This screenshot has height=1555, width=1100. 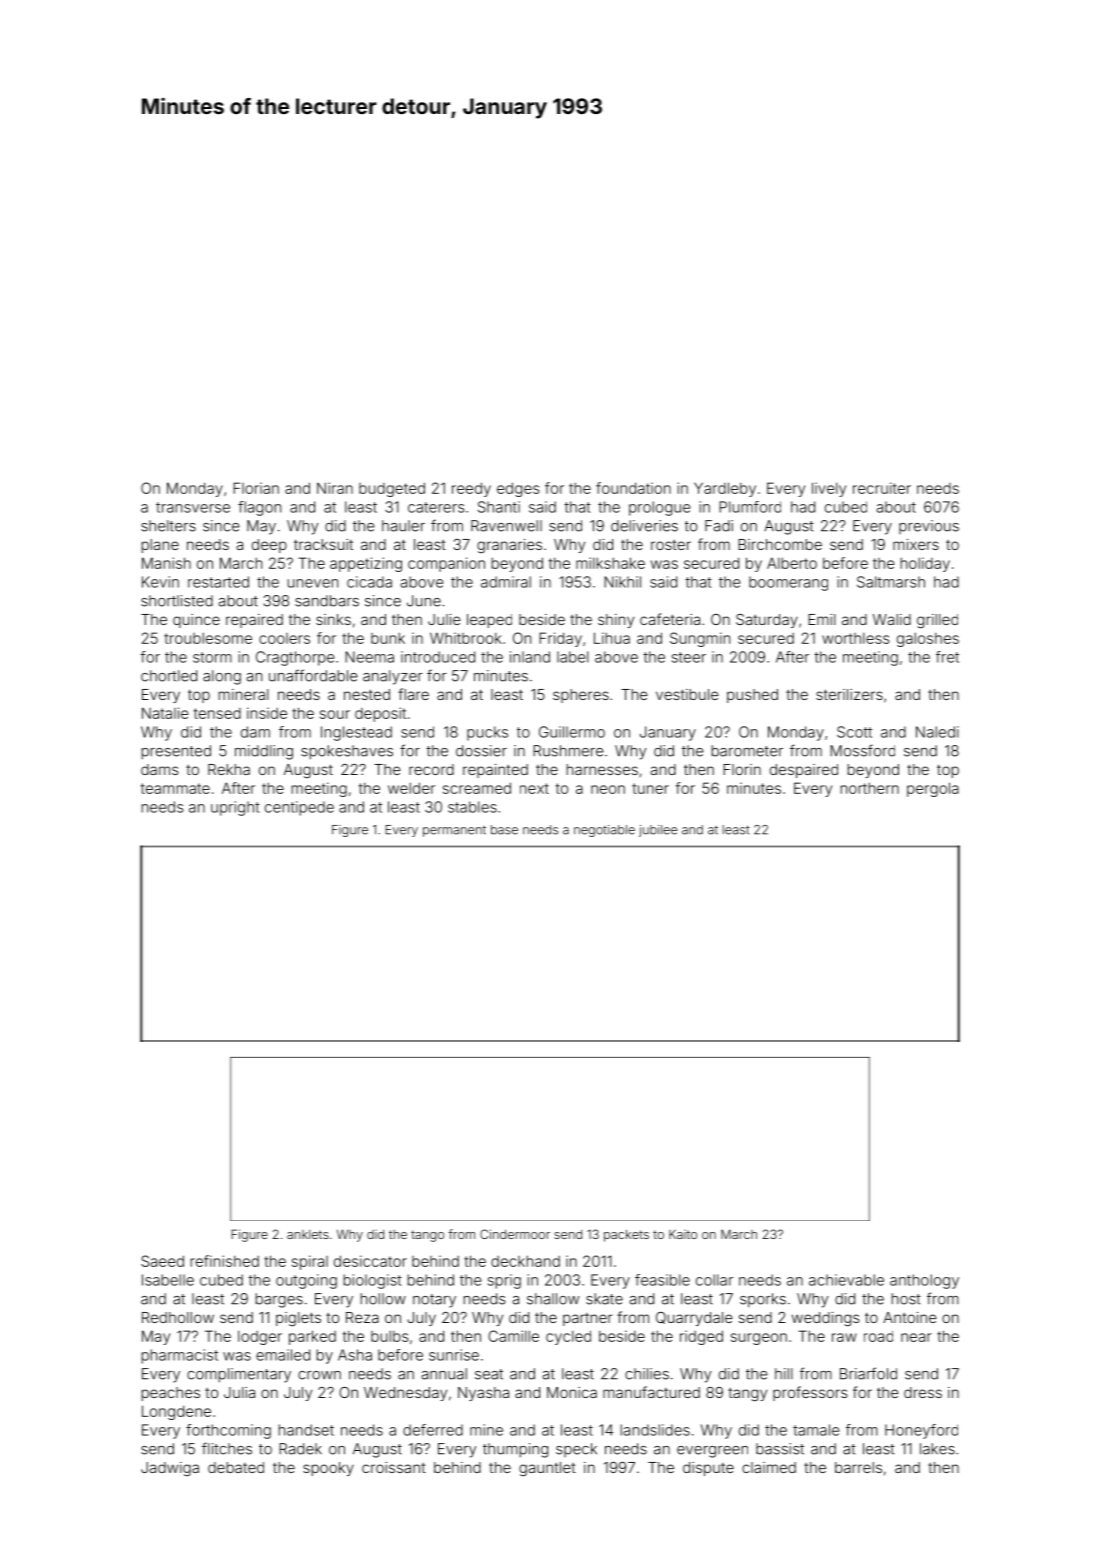 I want to click on notary, so click(x=434, y=1301).
